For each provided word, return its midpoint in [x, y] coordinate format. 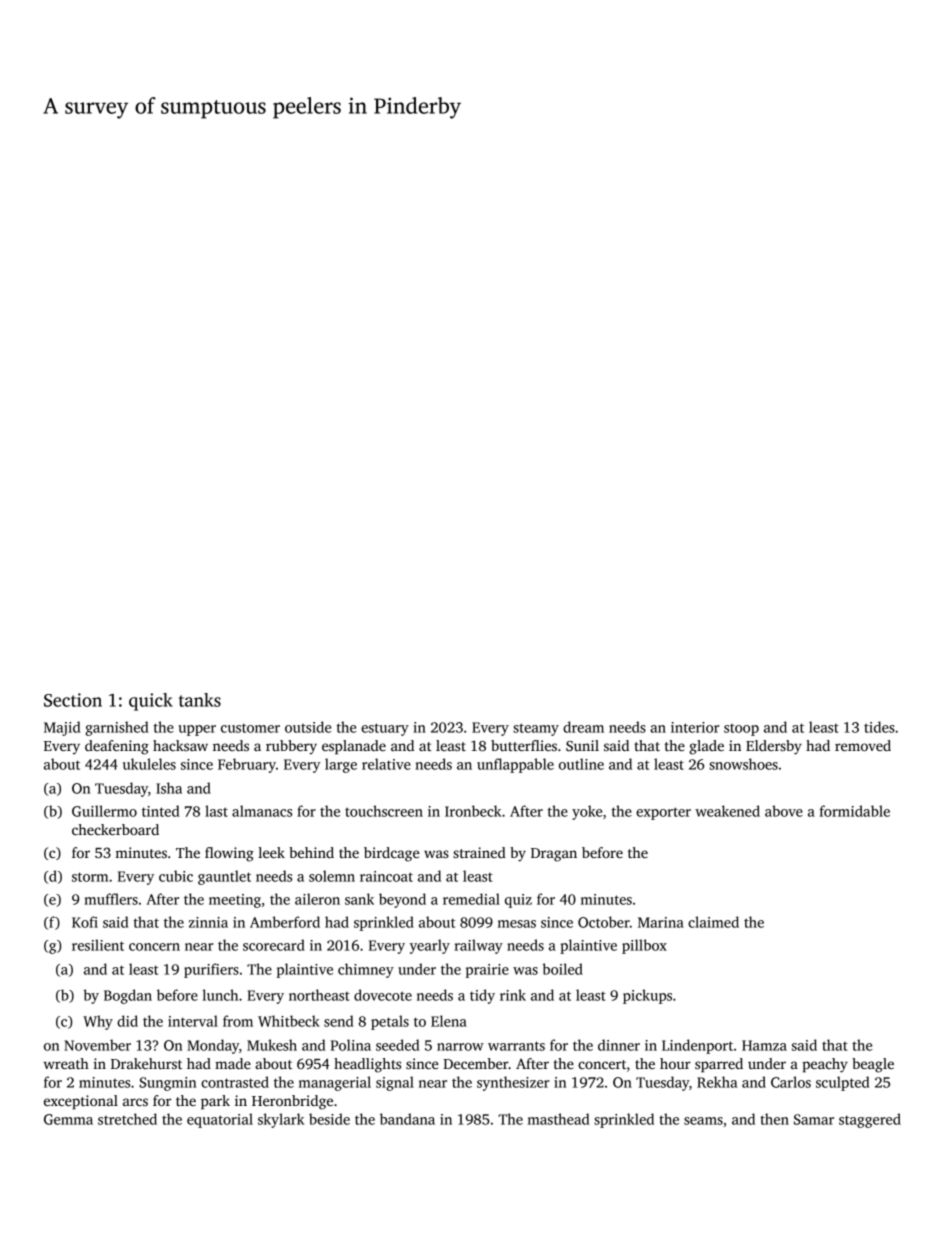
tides [879, 727]
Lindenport [697, 1046]
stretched [127, 1119]
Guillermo [104, 811]
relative [386, 764]
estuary [385, 729]
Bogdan [128, 996]
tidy [482, 996]
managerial [335, 1083]
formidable [855, 811]
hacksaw [180, 745]
